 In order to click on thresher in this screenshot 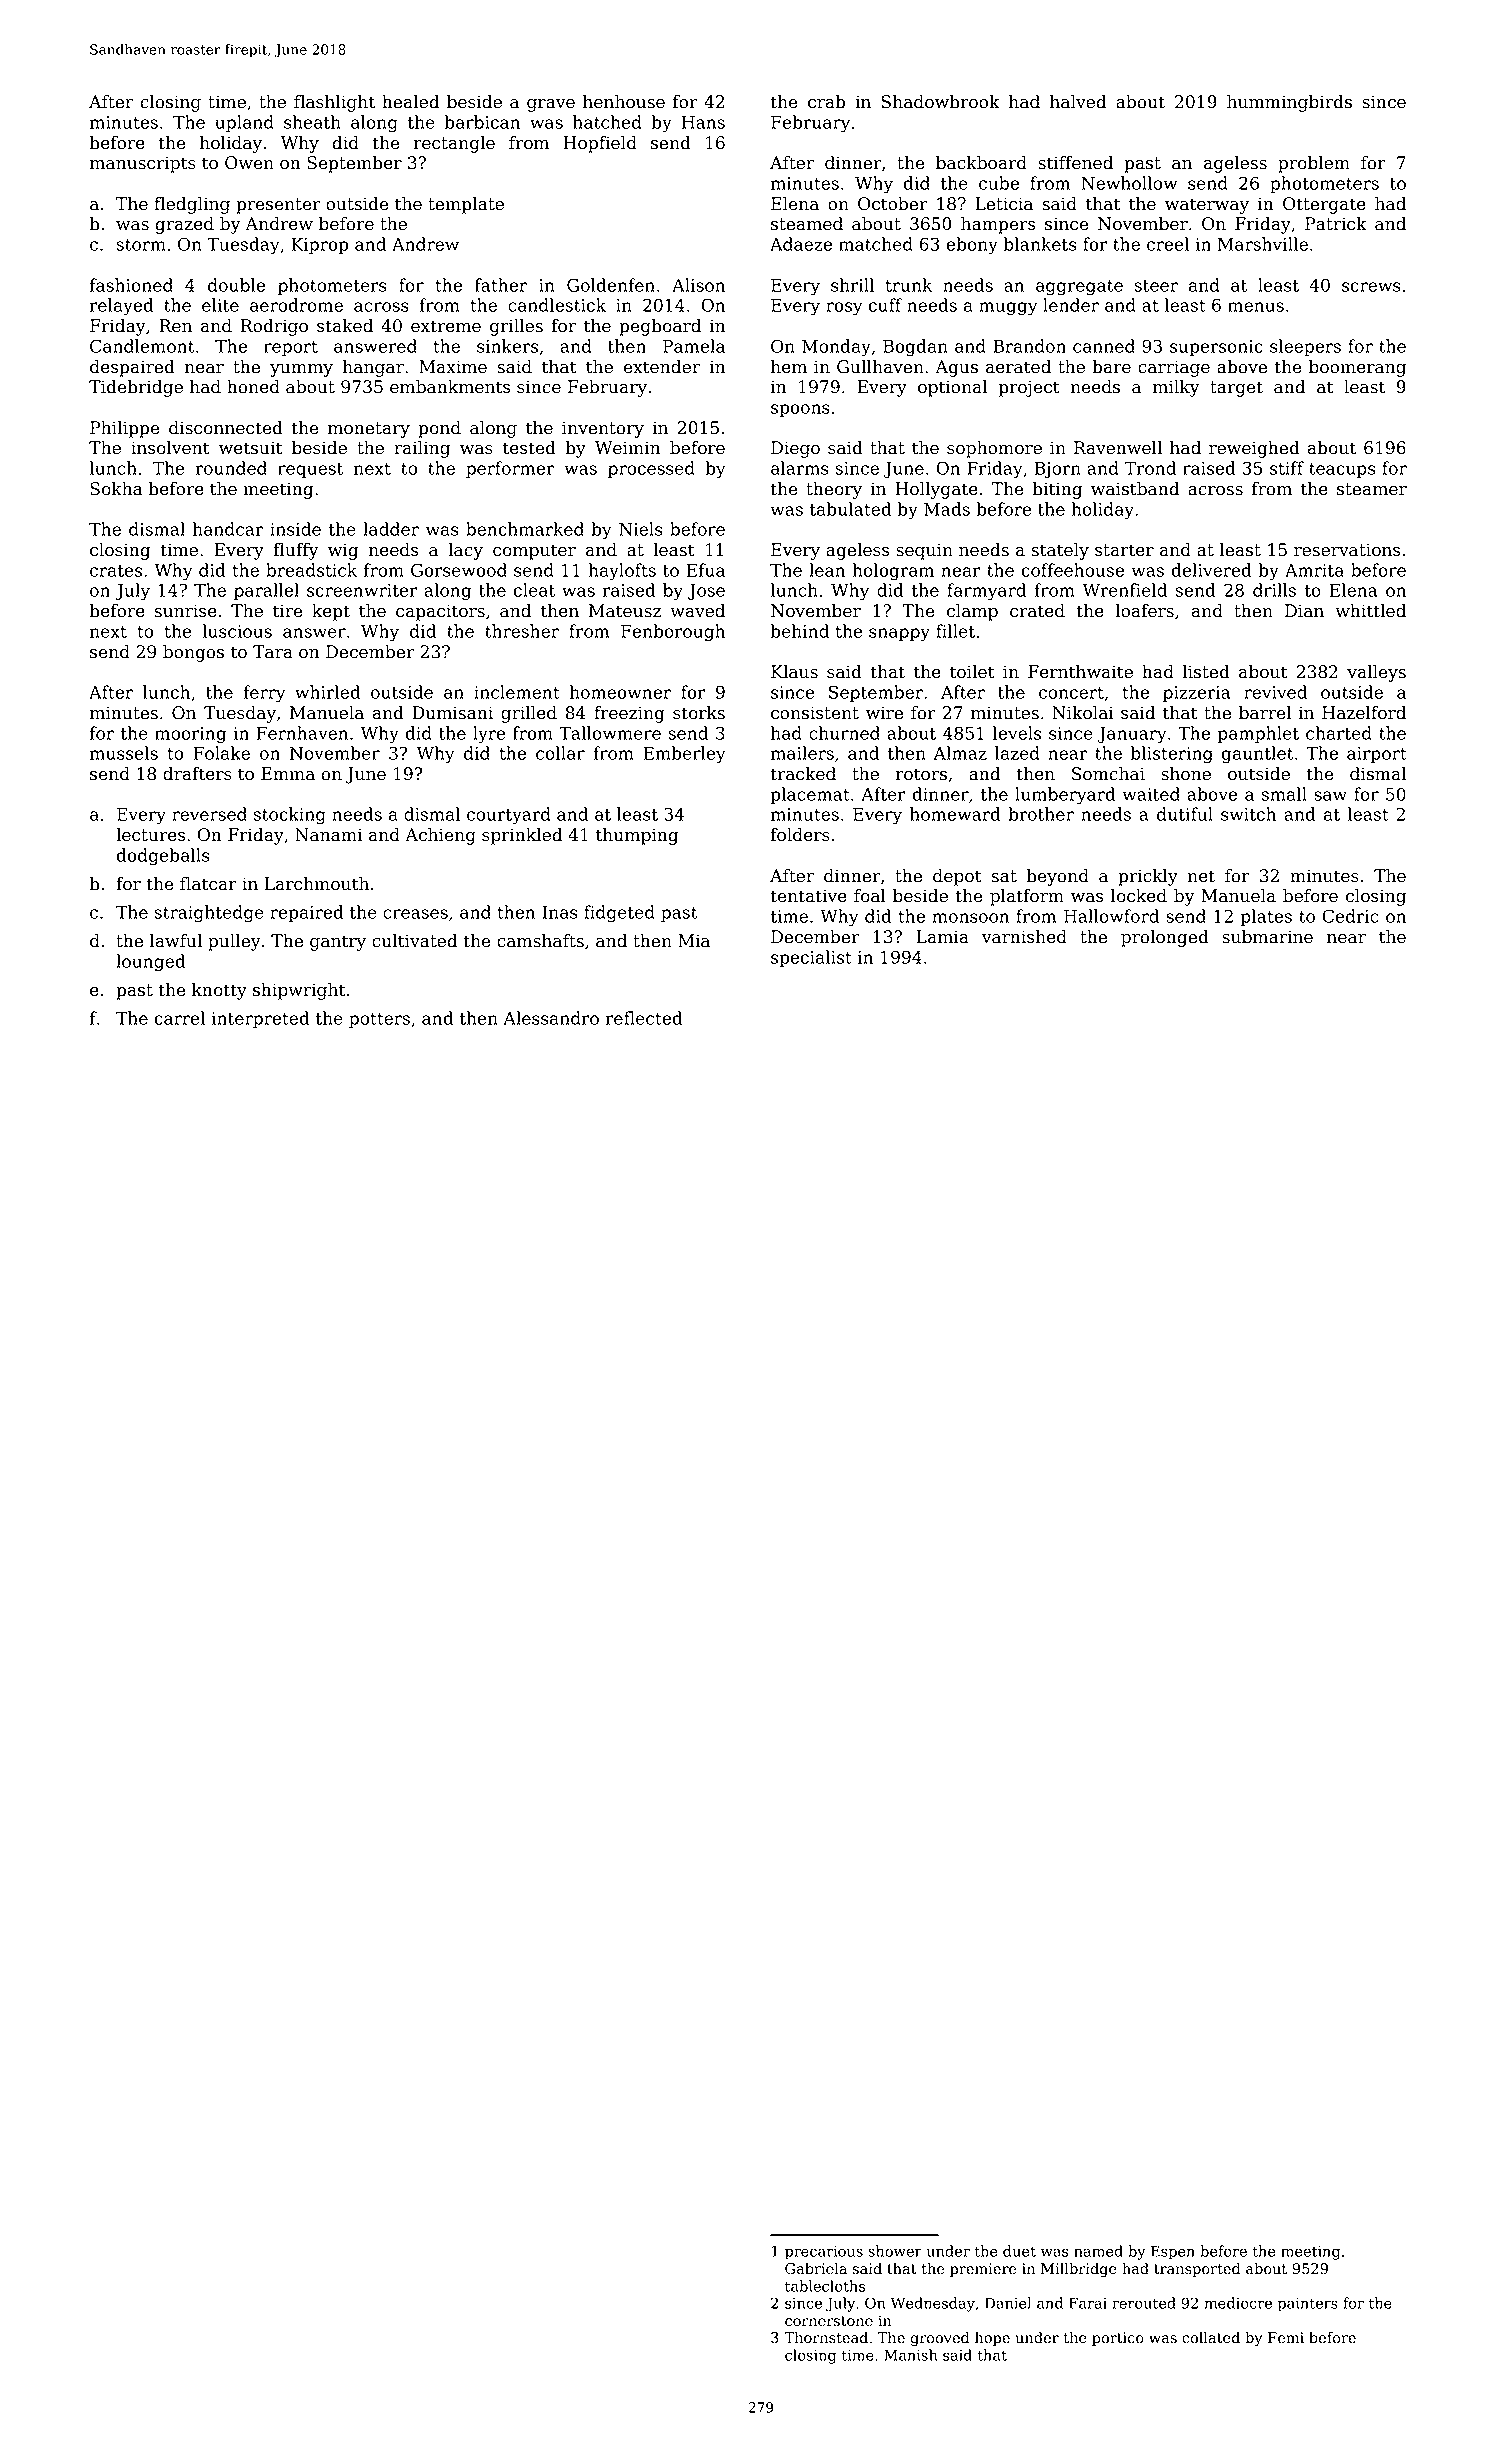, I will do `click(522, 631)`.
